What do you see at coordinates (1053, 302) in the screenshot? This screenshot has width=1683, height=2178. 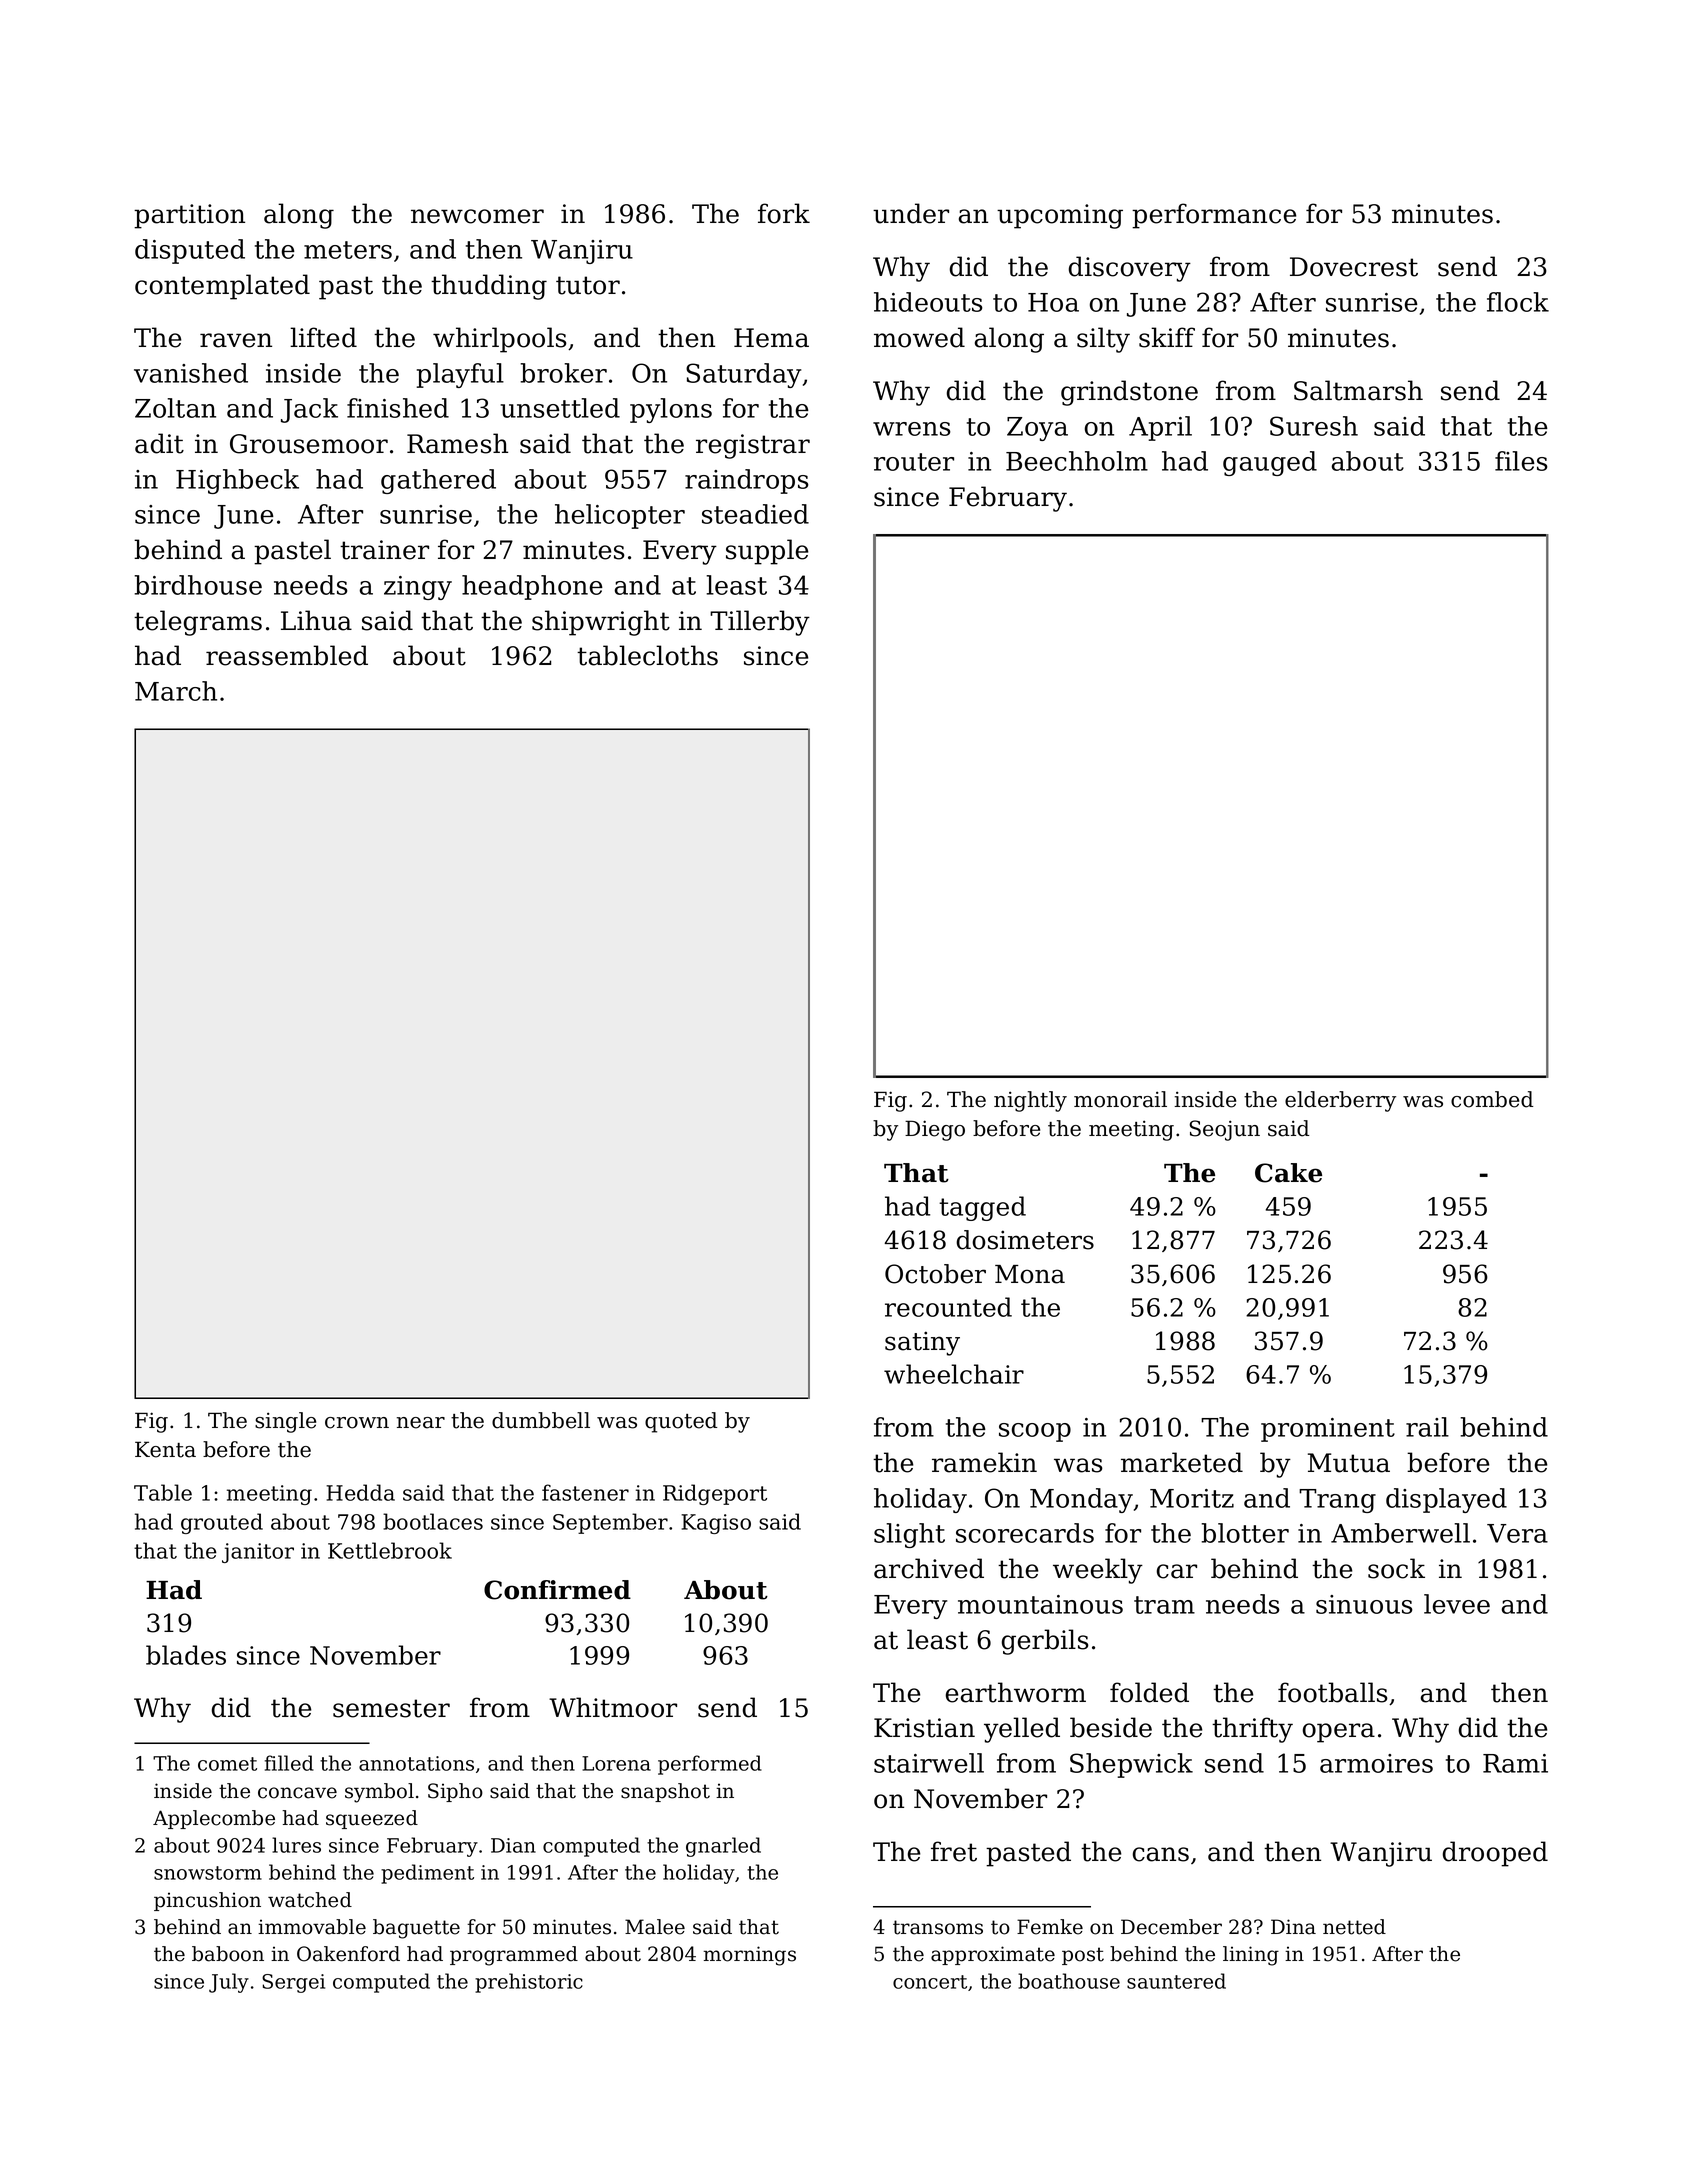 I see `Hoa` at bounding box center [1053, 302].
